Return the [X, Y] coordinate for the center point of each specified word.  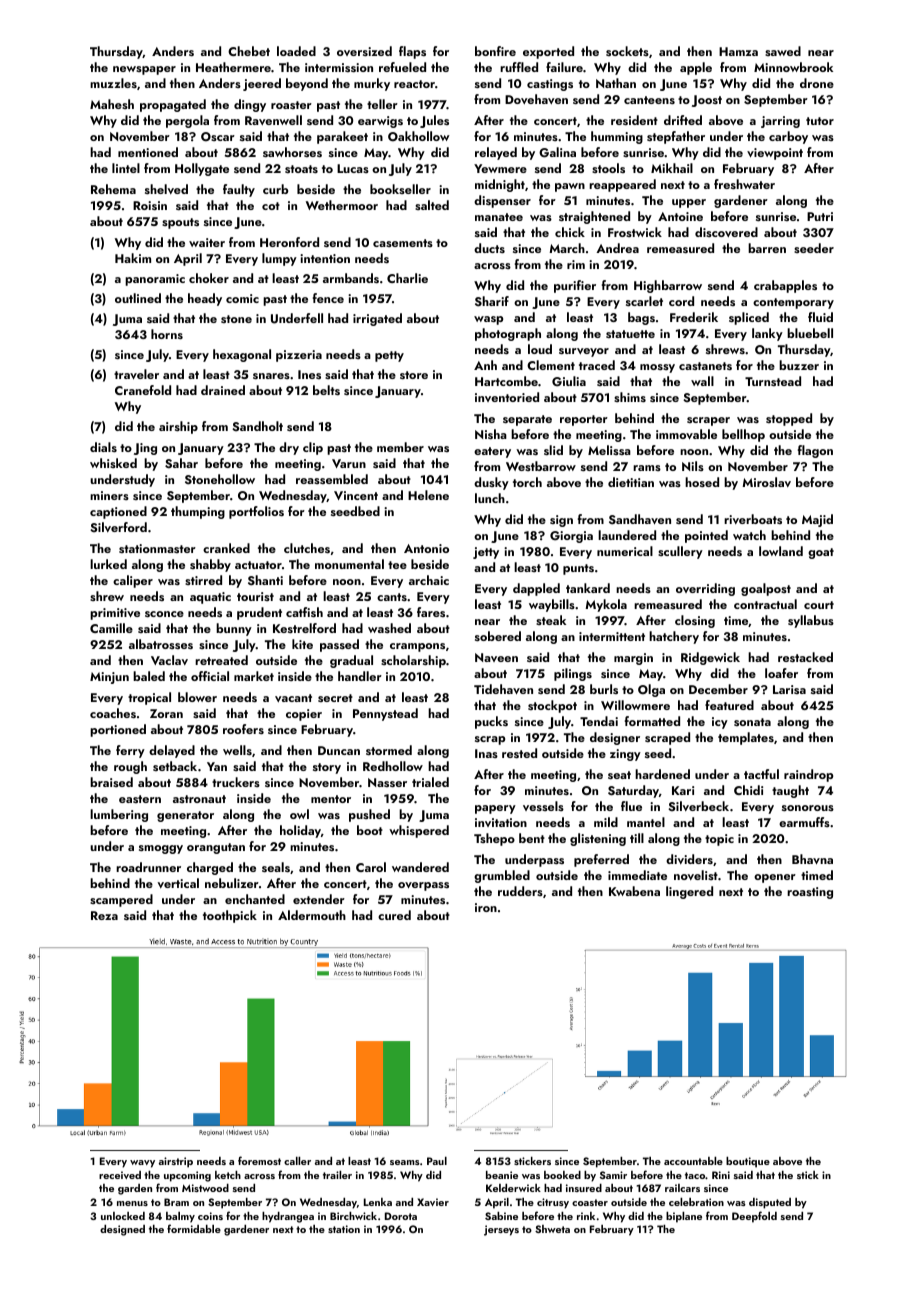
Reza [104, 915]
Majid [817, 520]
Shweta [552, 1229]
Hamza [738, 51]
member [400, 447]
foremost [259, 1160]
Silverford [118, 527]
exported [548, 52]
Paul [437, 1161]
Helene [428, 495]
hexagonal [242, 355]
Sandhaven [640, 519]
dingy [250, 105]
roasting [810, 893]
